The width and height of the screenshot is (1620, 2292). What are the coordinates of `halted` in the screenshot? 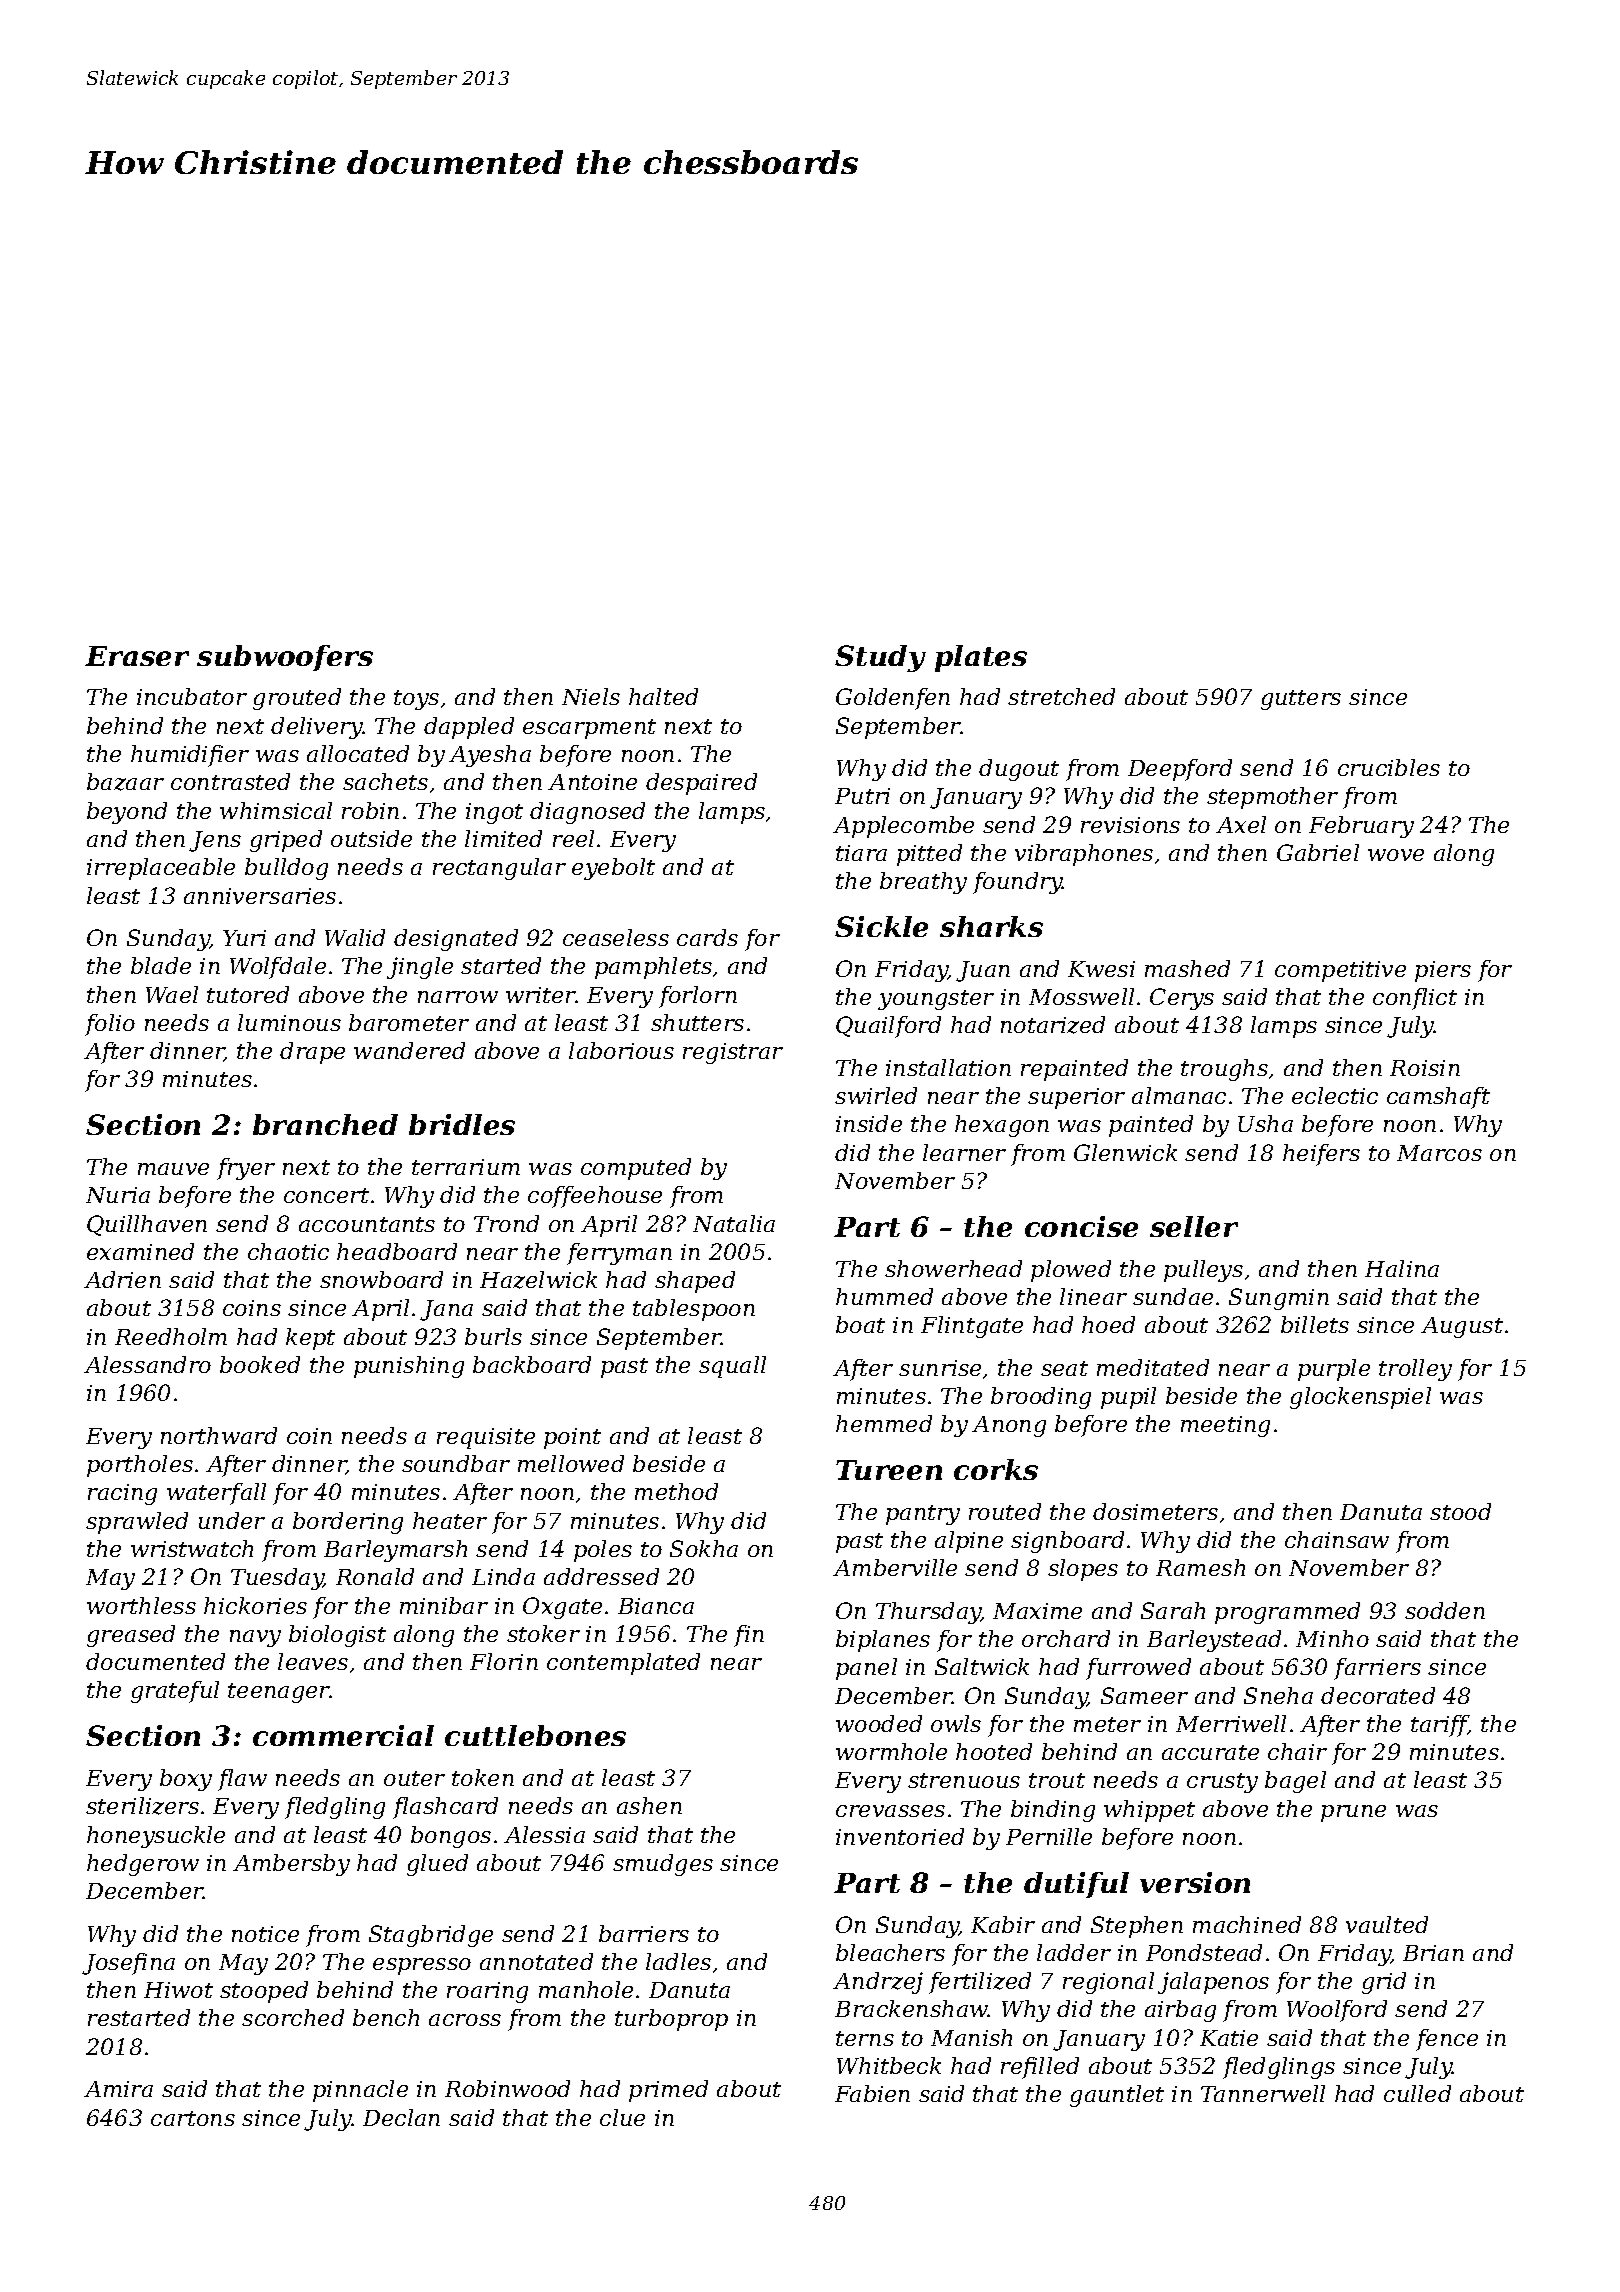 It's located at (663, 696).
